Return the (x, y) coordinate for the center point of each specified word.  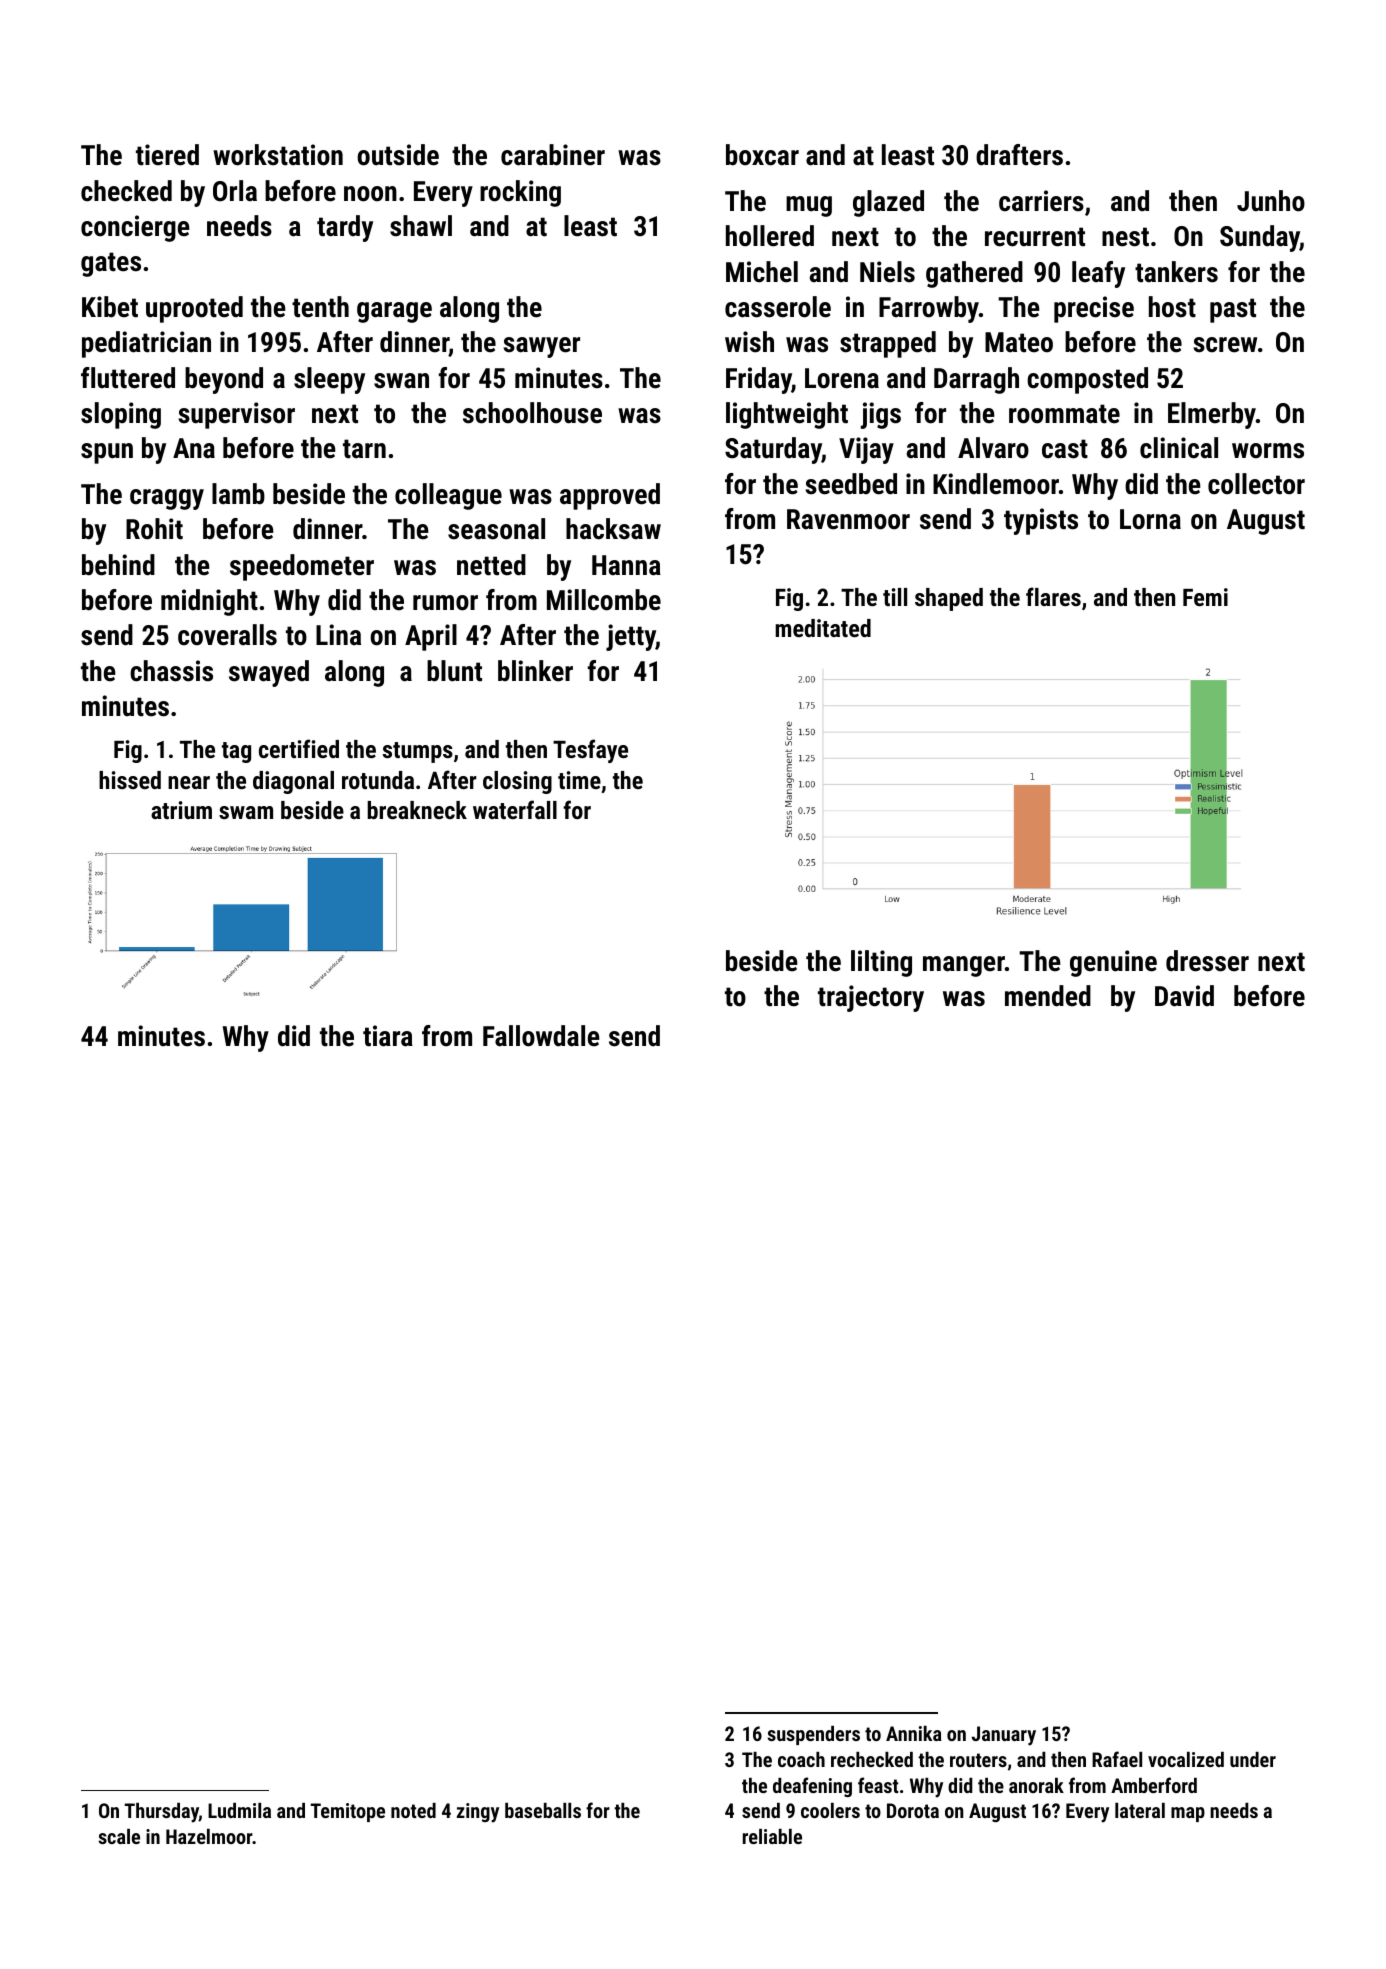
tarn (364, 449)
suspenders (813, 1735)
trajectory (871, 998)
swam (246, 812)
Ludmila (239, 1810)
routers (978, 1760)
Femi (1205, 597)
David (1184, 996)
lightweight (787, 415)
